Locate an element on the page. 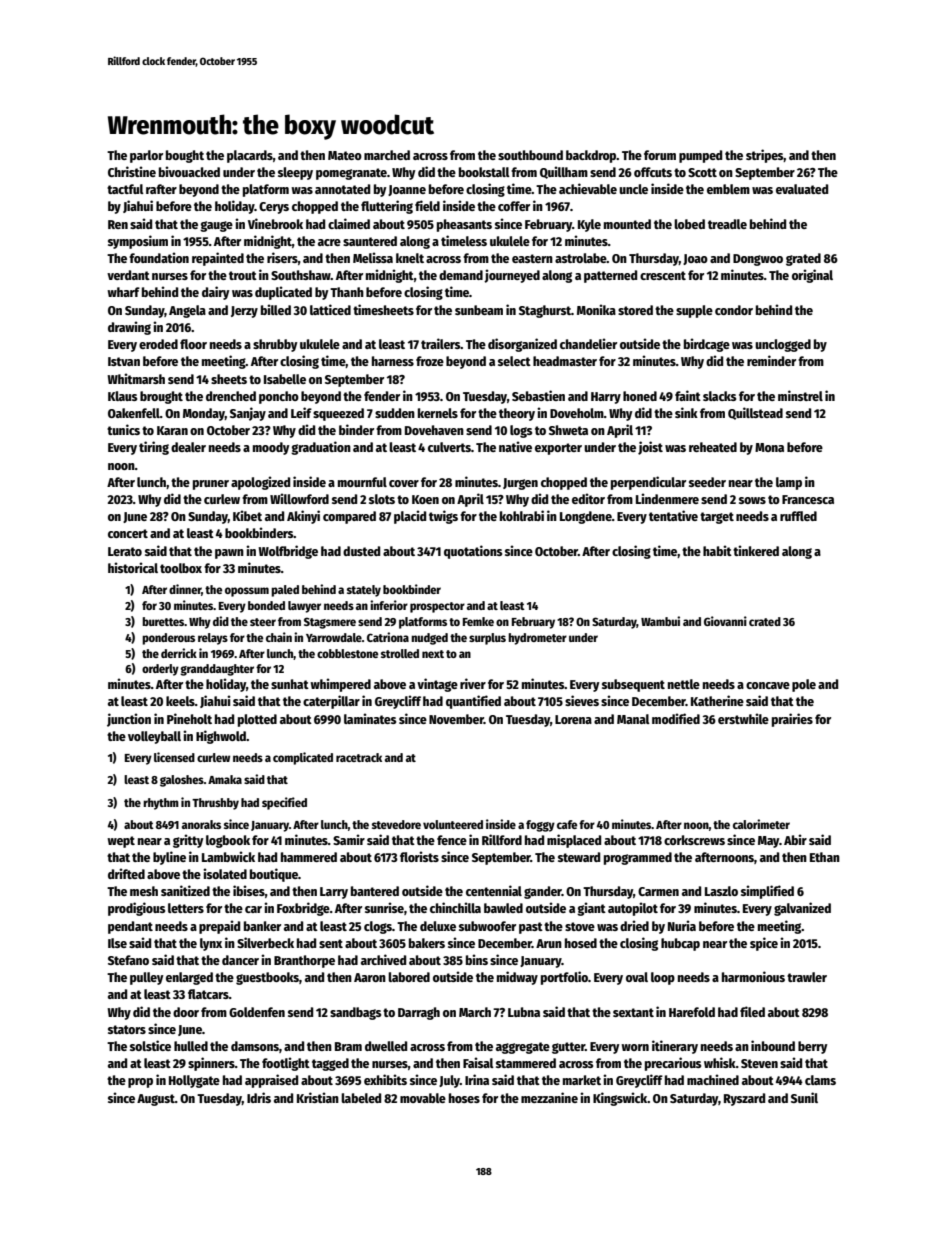 The image size is (952, 1233). hydrometer is located at coordinates (537, 639).
